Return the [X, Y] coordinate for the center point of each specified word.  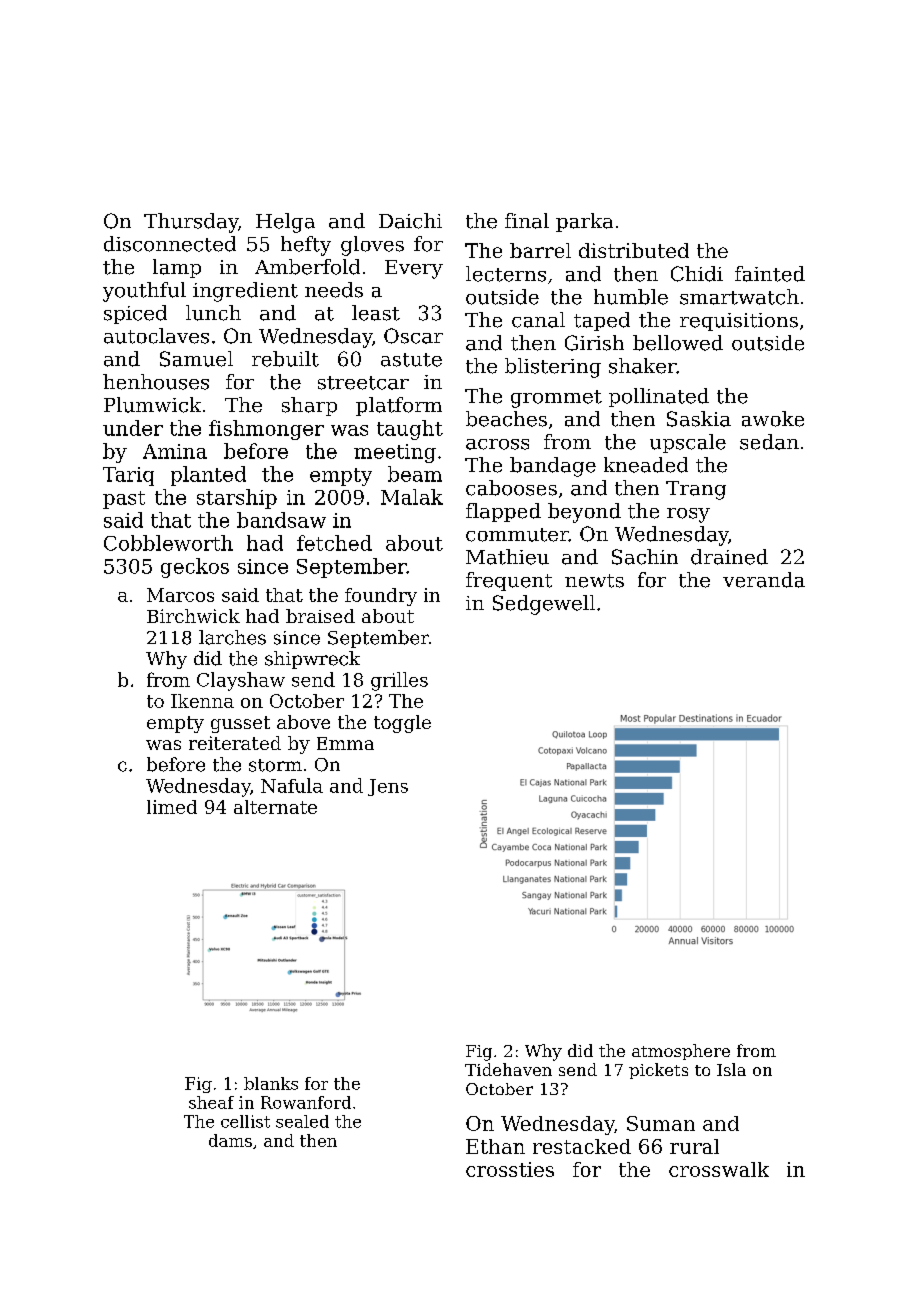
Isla [731, 1069]
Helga [285, 223]
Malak [412, 497]
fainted [770, 274]
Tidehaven [508, 1069]
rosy [688, 515]
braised [320, 616]
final [527, 221]
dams [230, 1140]
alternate [275, 807]
